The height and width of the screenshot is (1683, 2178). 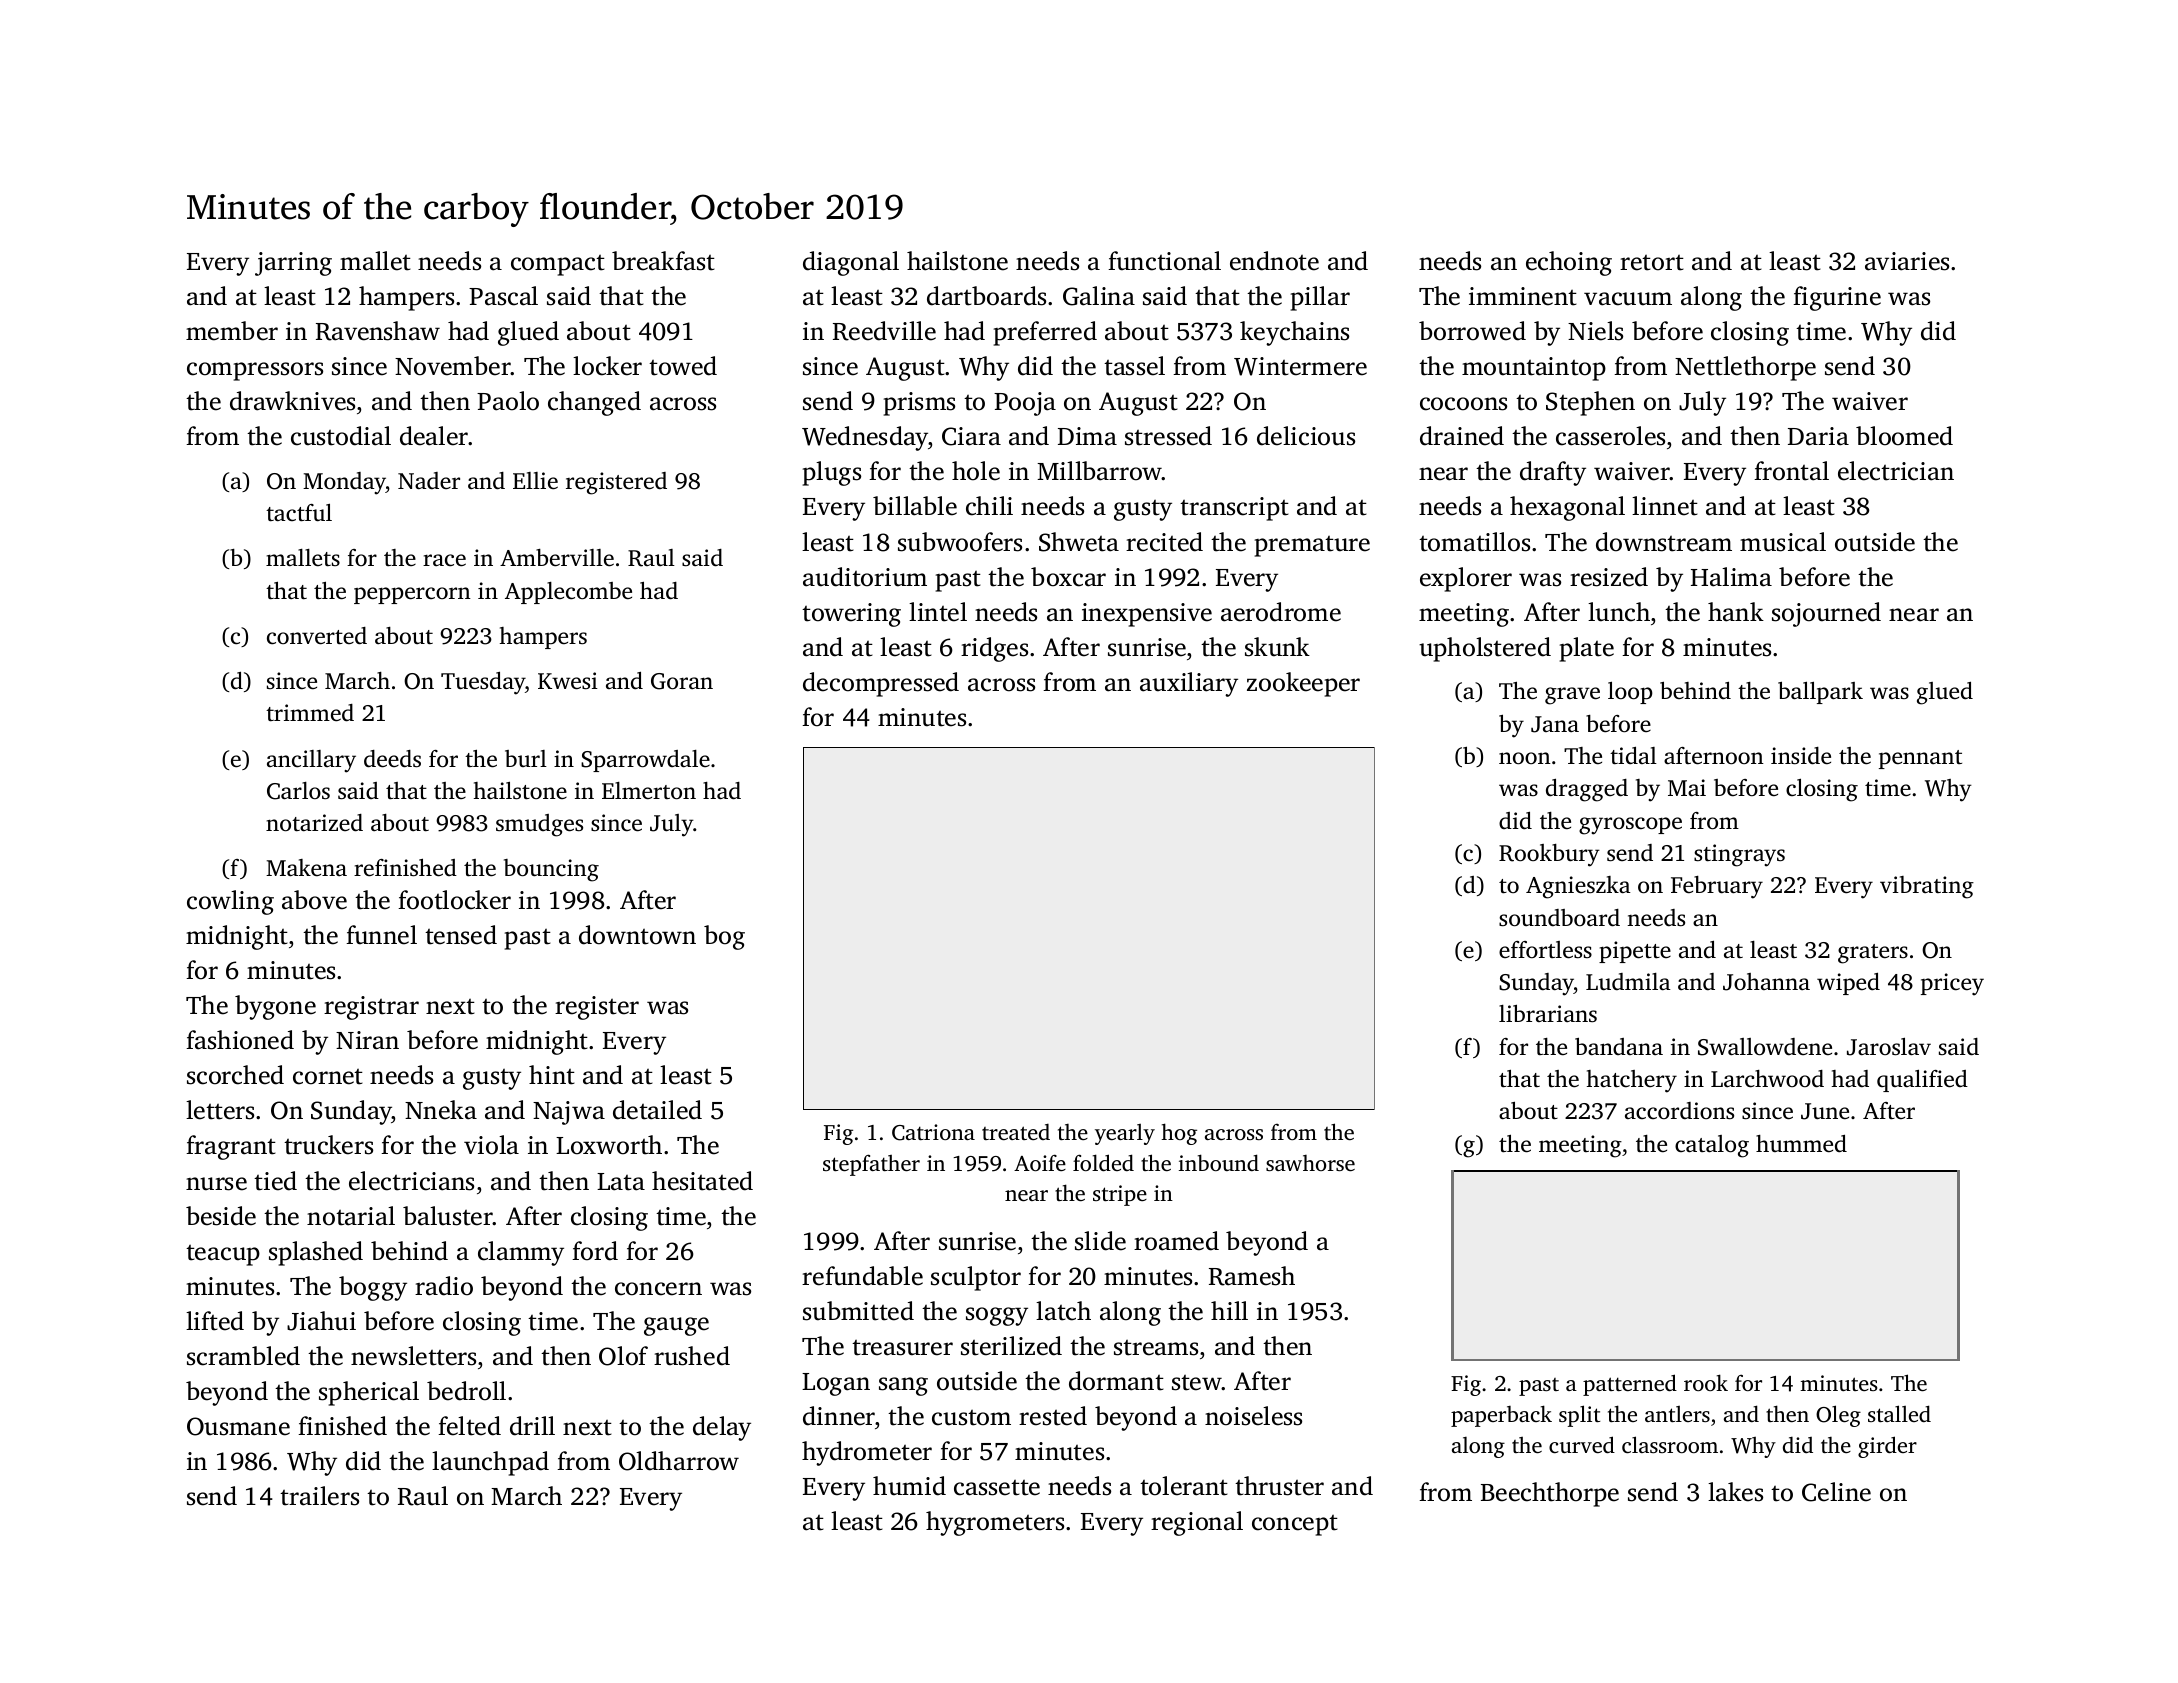 What do you see at coordinates (232, 331) in the screenshot?
I see `member` at bounding box center [232, 331].
